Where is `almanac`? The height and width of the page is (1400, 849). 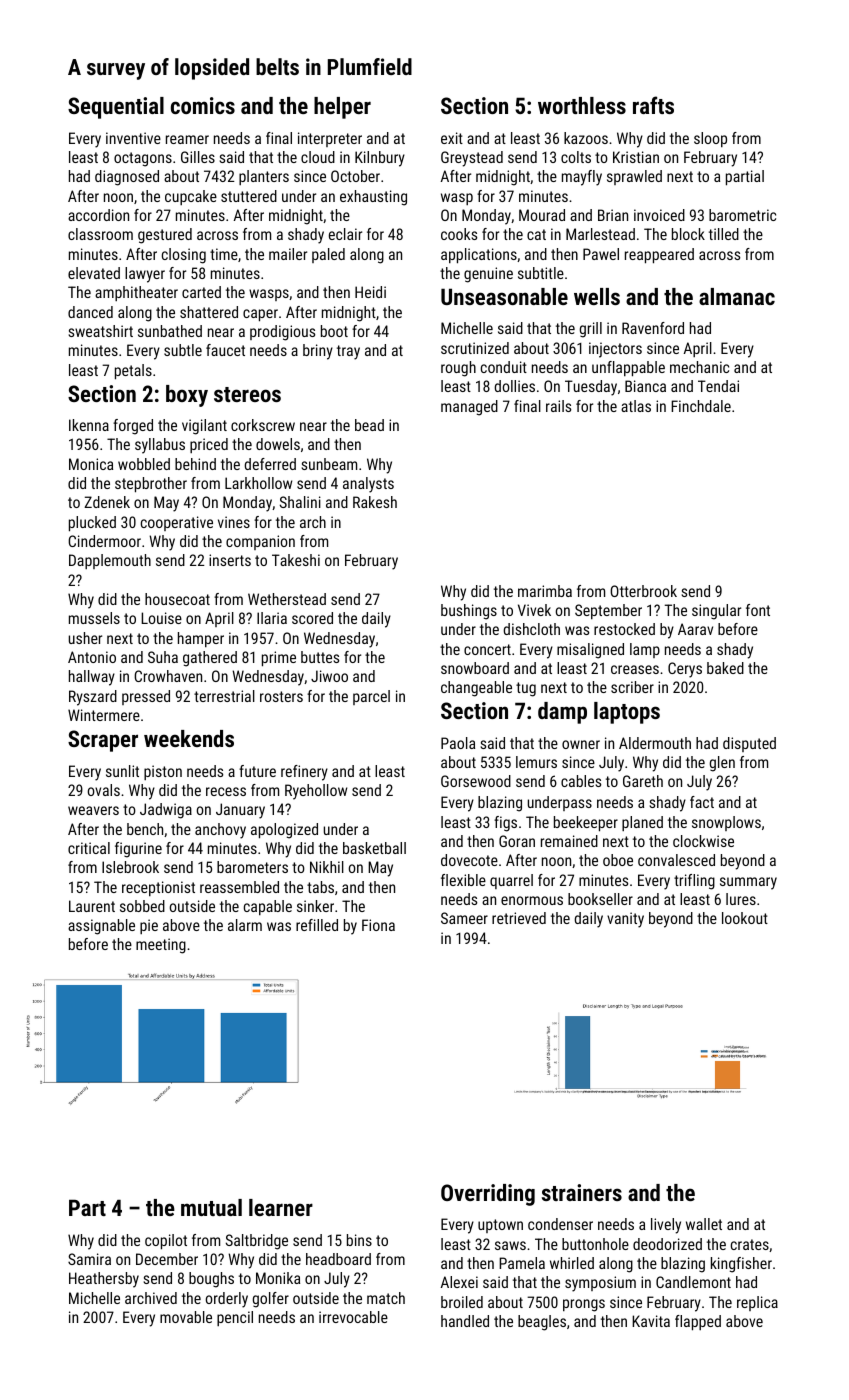
almanac is located at coordinates (737, 296).
